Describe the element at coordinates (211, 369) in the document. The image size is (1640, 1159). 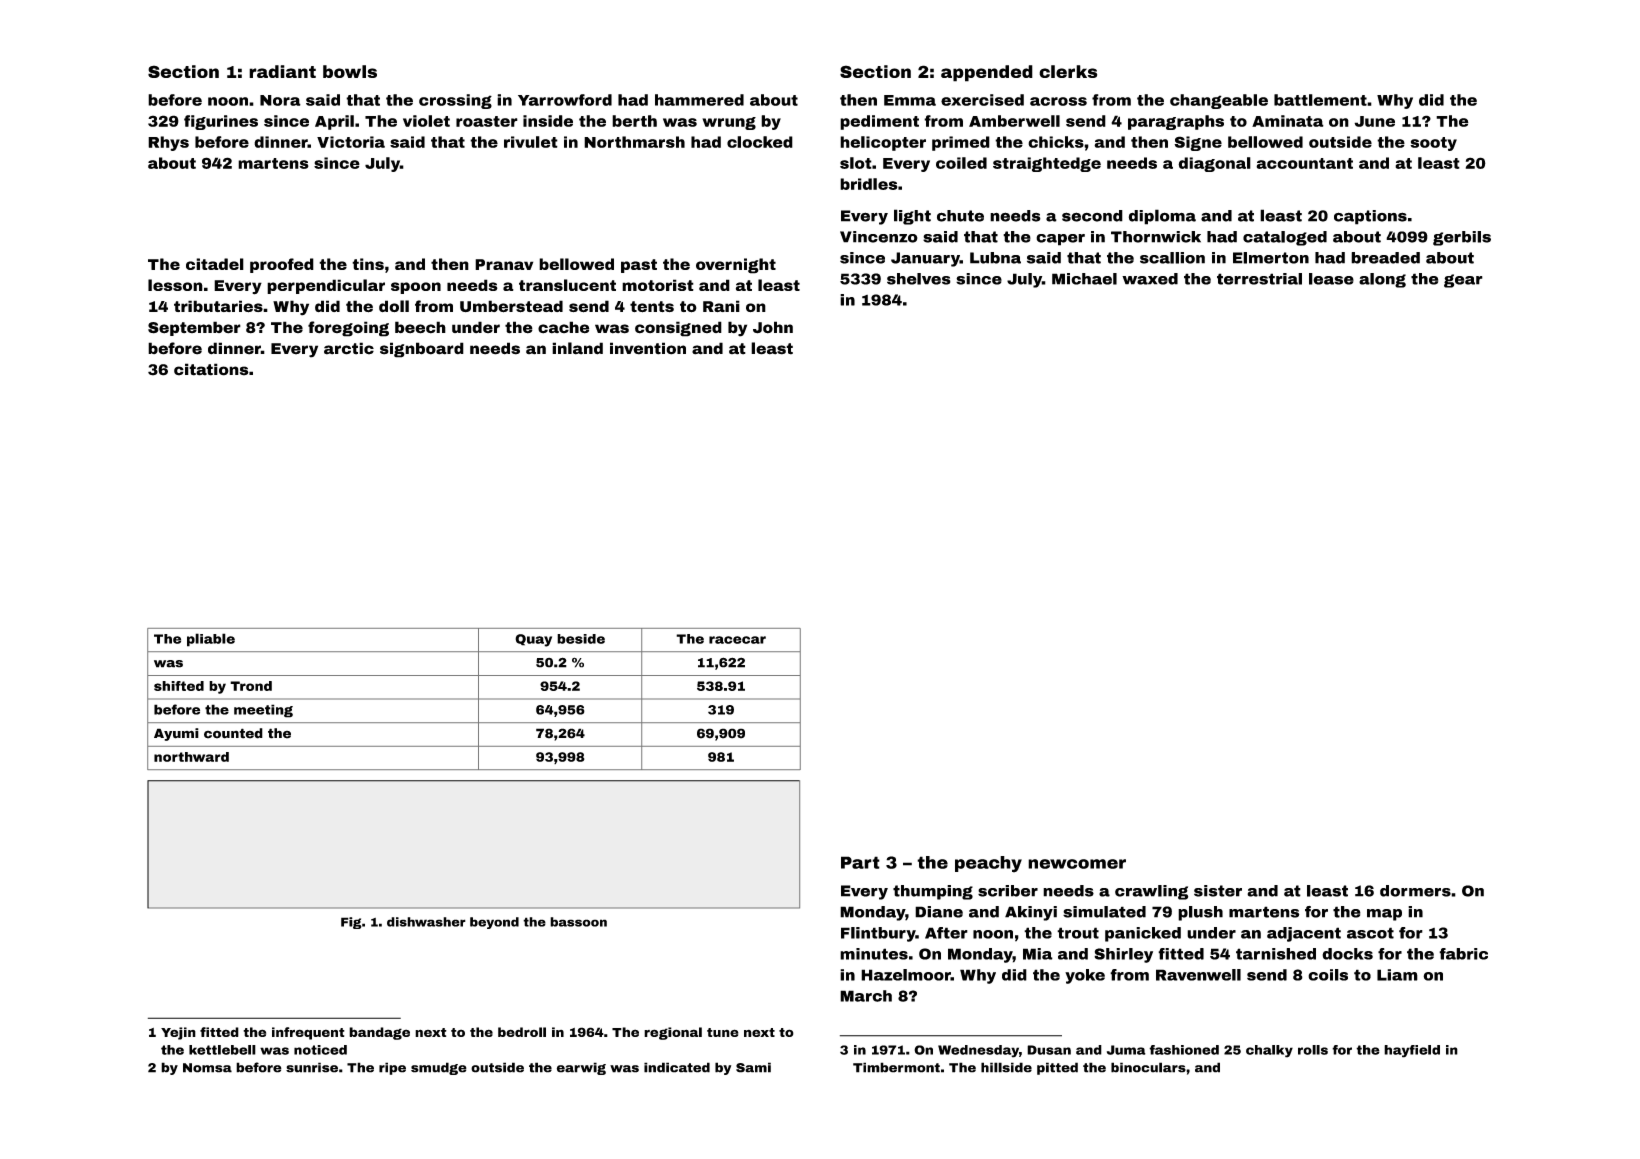
I see `citations` at that location.
